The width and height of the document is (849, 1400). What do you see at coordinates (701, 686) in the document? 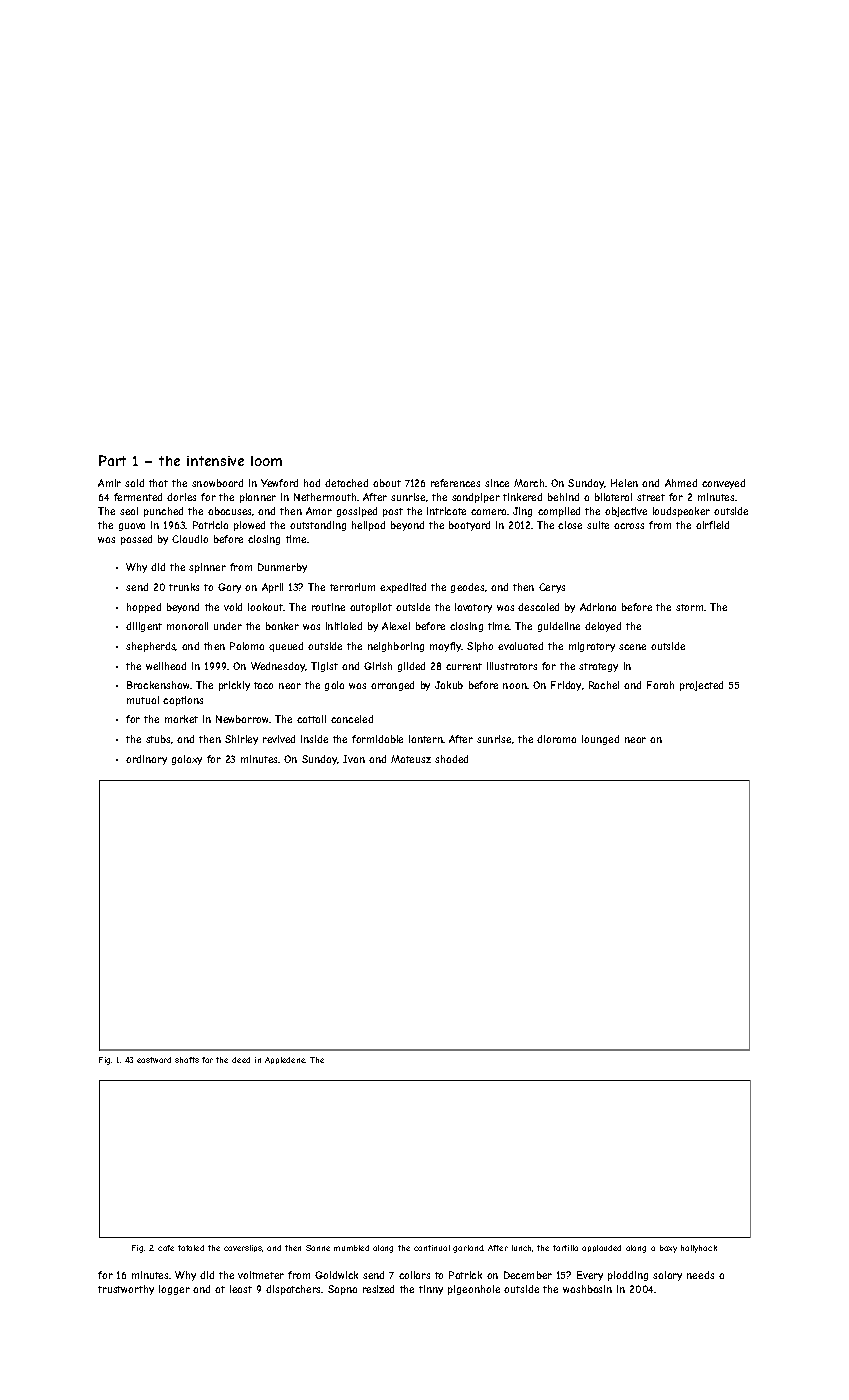
I see `projected` at bounding box center [701, 686].
